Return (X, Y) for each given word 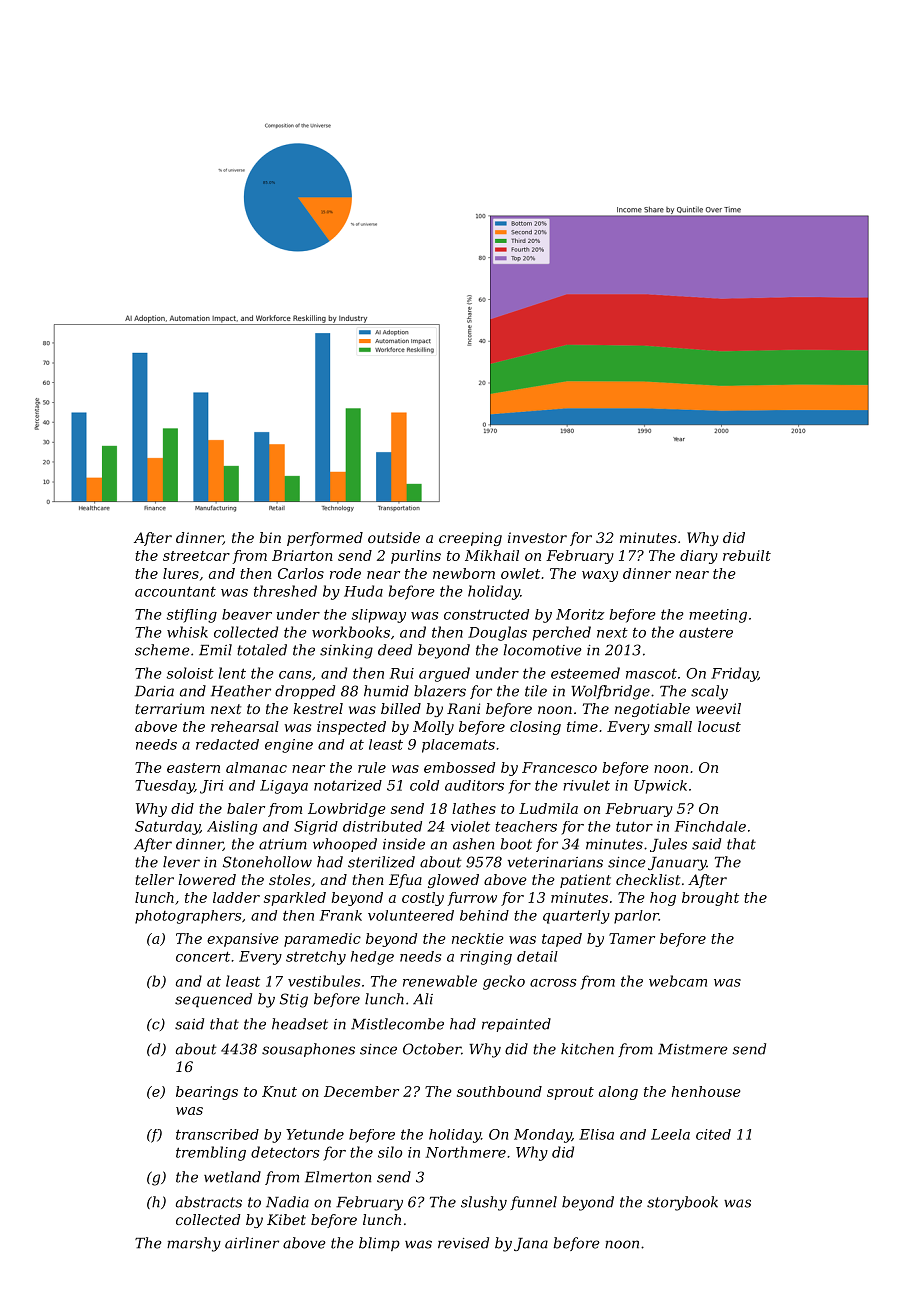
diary (699, 557)
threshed (285, 591)
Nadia (287, 1202)
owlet (520, 573)
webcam (678, 981)
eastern (193, 768)
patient (585, 881)
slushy (484, 1203)
